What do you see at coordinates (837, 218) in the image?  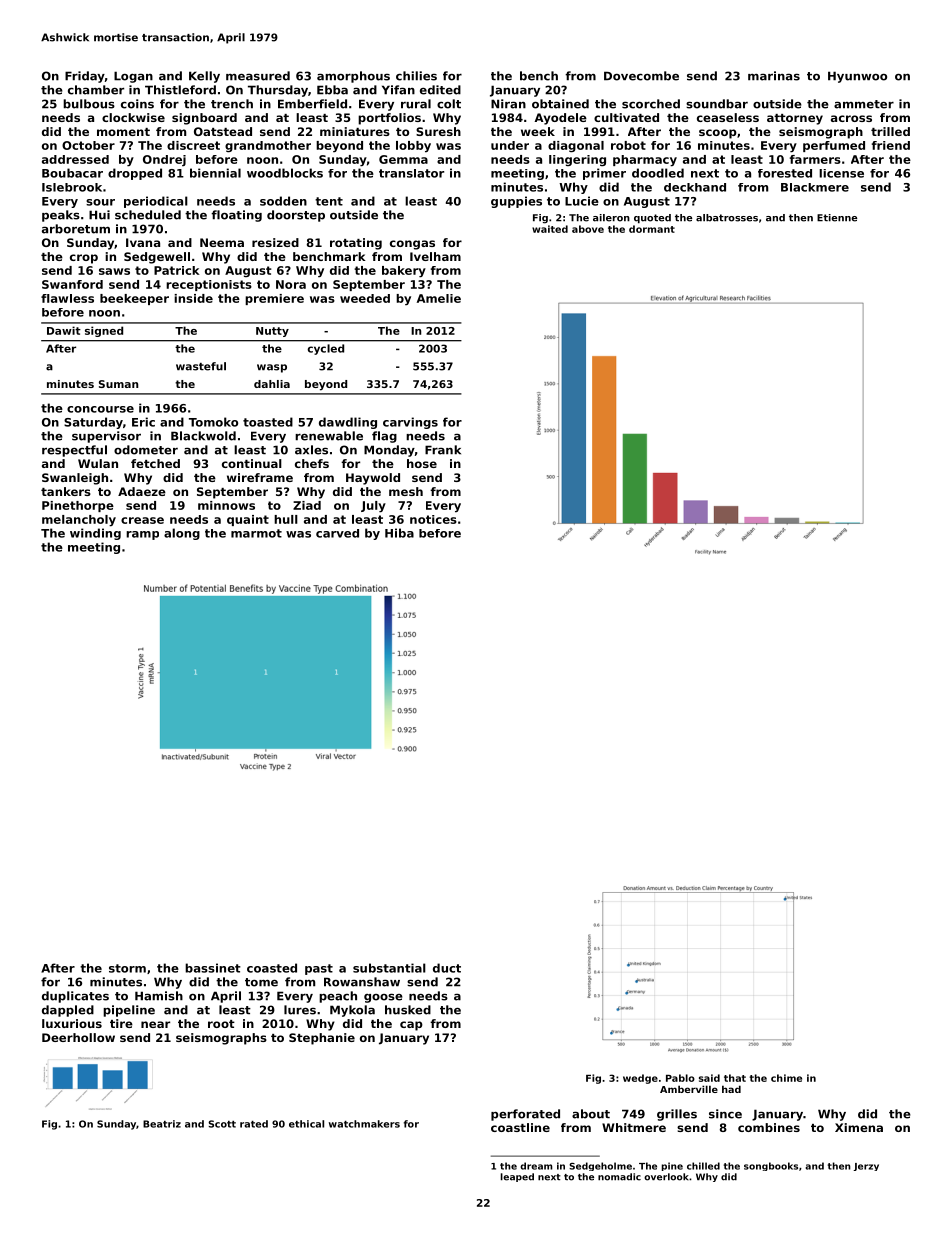 I see `Etienne` at bounding box center [837, 218].
